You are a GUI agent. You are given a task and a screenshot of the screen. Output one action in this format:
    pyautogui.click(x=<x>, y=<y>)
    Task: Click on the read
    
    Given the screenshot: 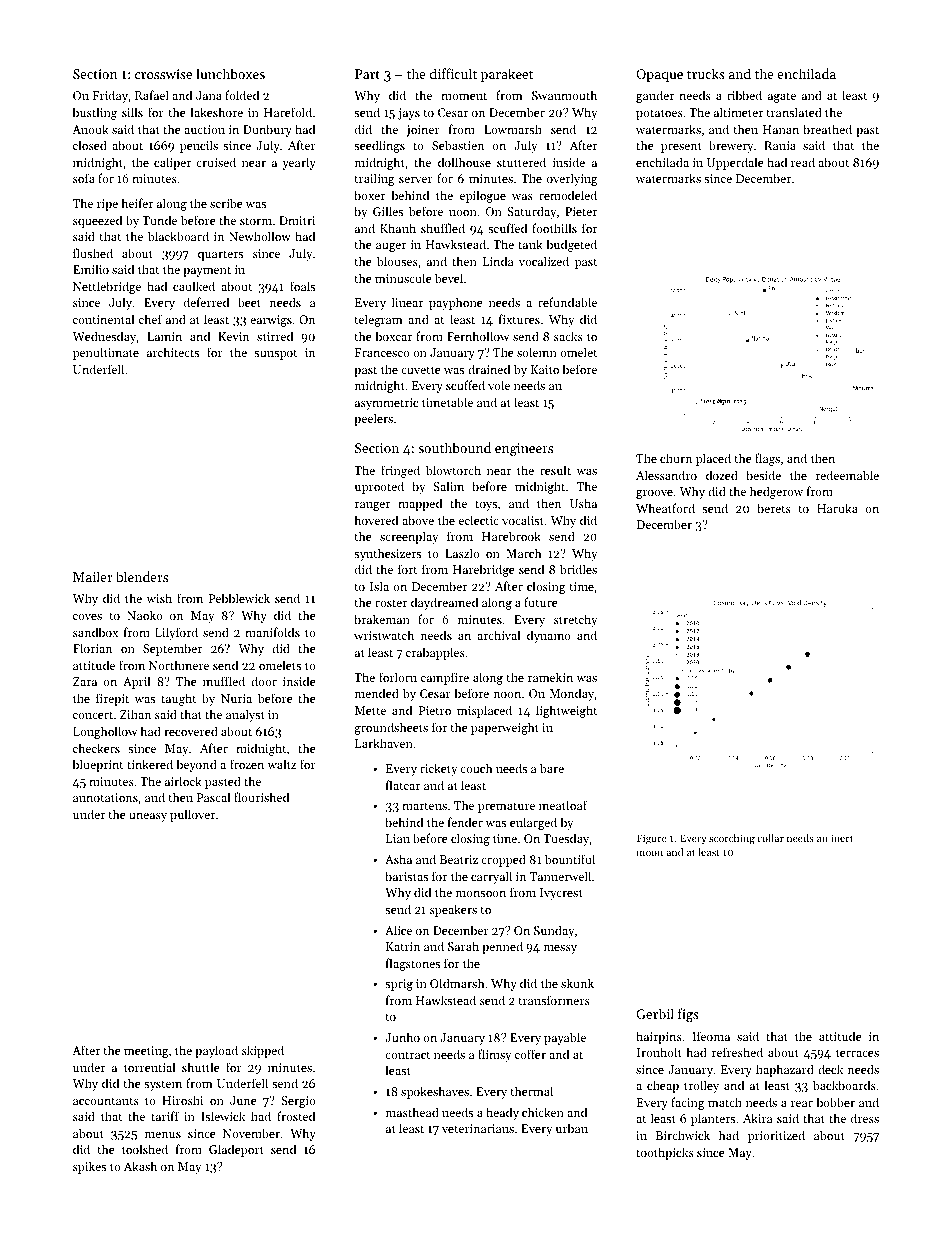 What is the action you would take?
    pyautogui.click(x=803, y=162)
